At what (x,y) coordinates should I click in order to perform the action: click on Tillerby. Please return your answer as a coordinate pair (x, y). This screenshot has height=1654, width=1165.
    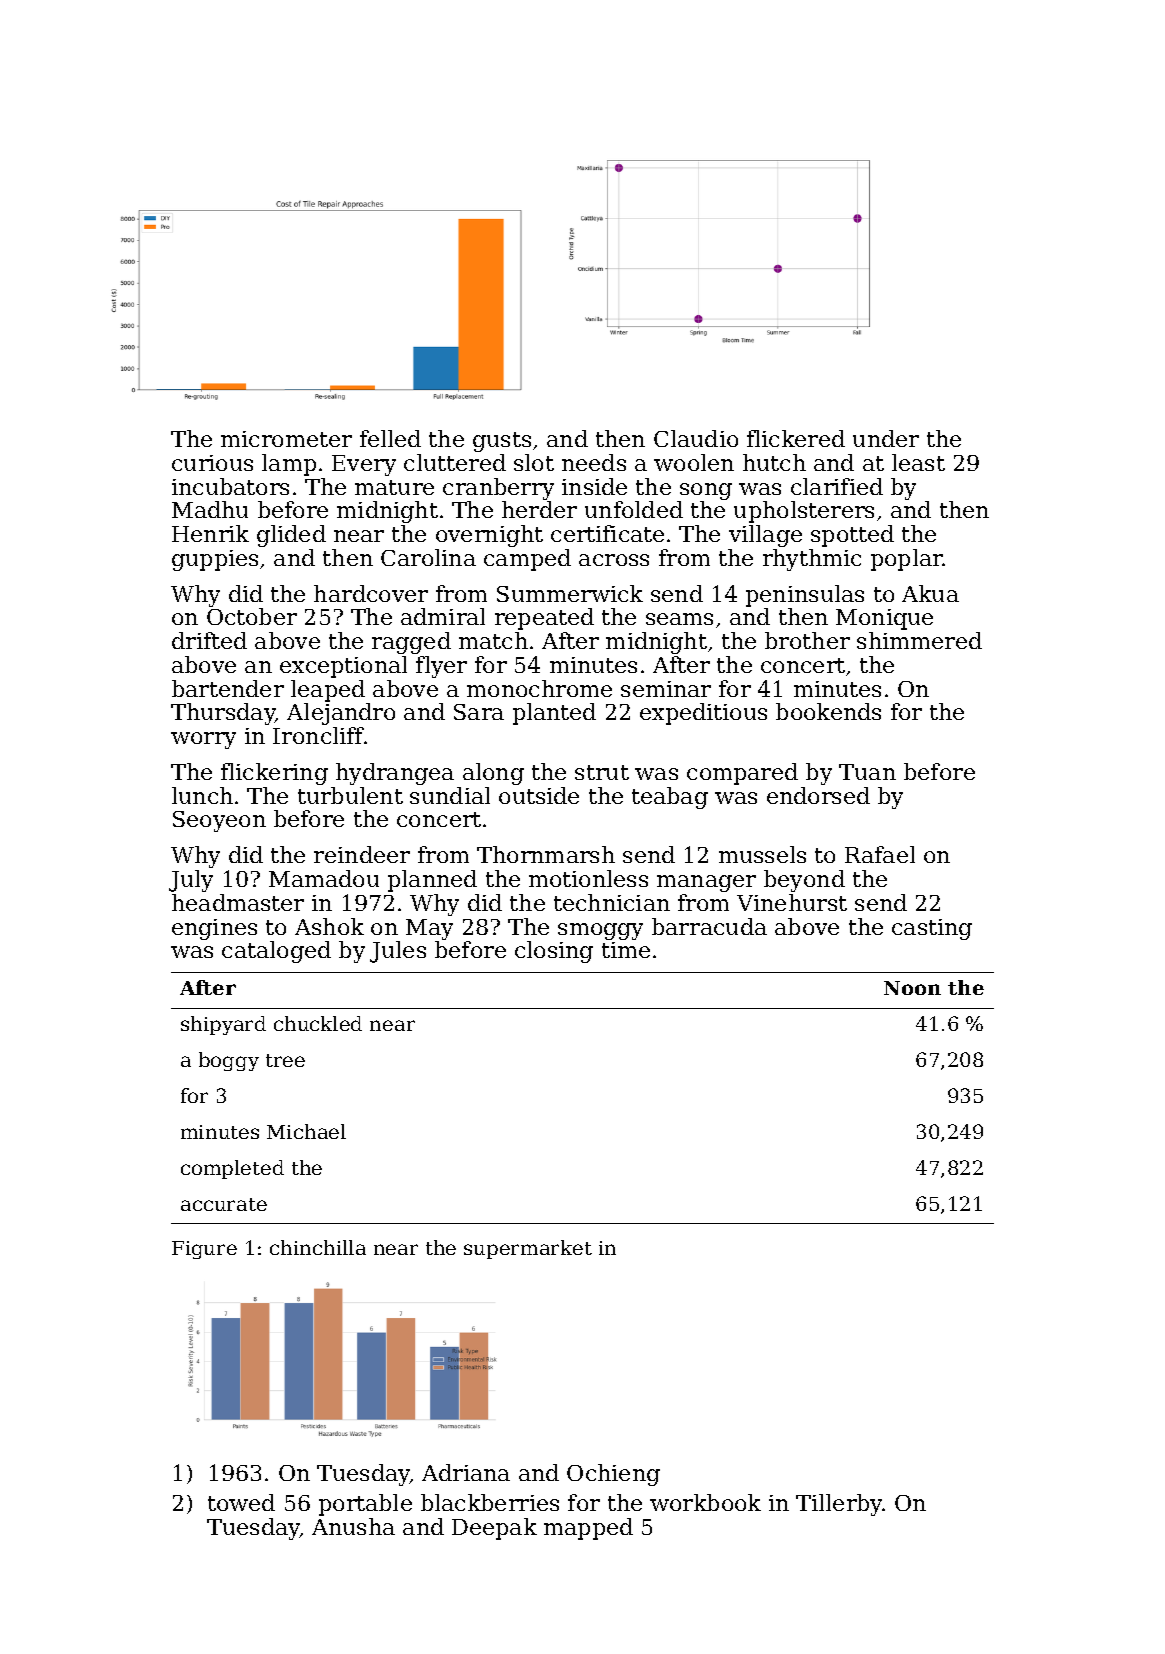
    Looking at the image, I should click on (839, 1505).
